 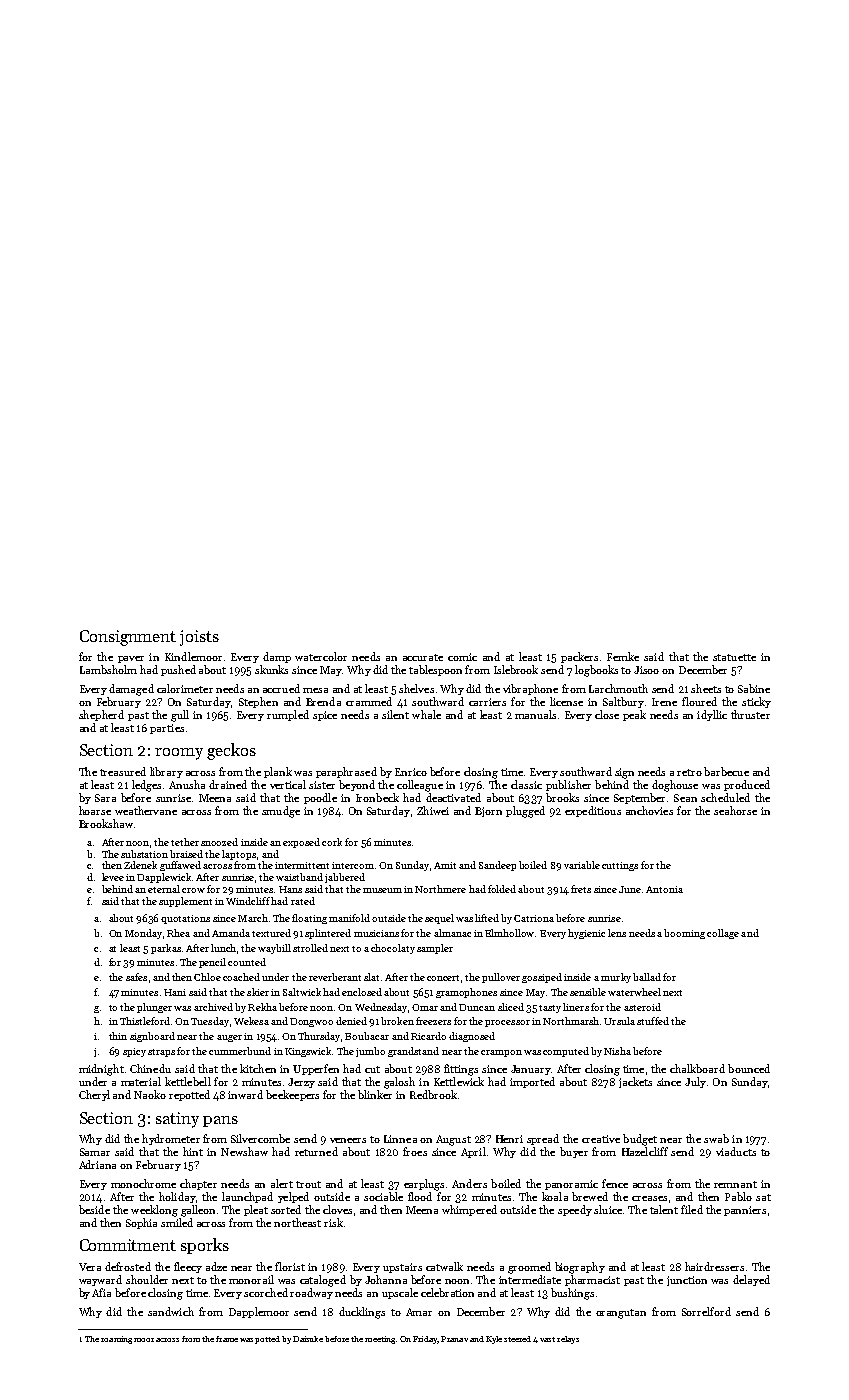 I want to click on chalkboard, so click(x=697, y=1068).
